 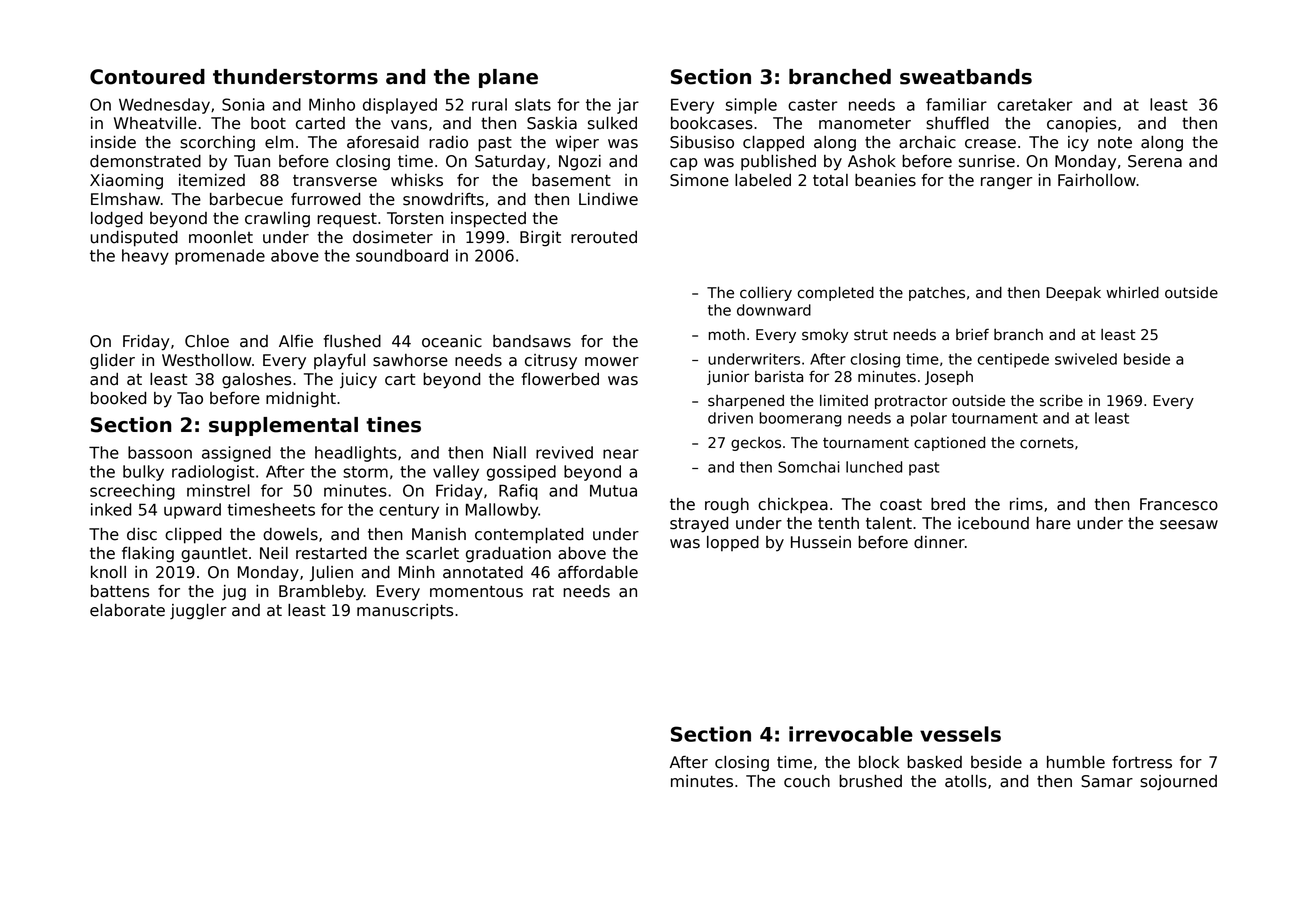 What do you see at coordinates (290, 534) in the screenshot?
I see `dowels` at bounding box center [290, 534].
